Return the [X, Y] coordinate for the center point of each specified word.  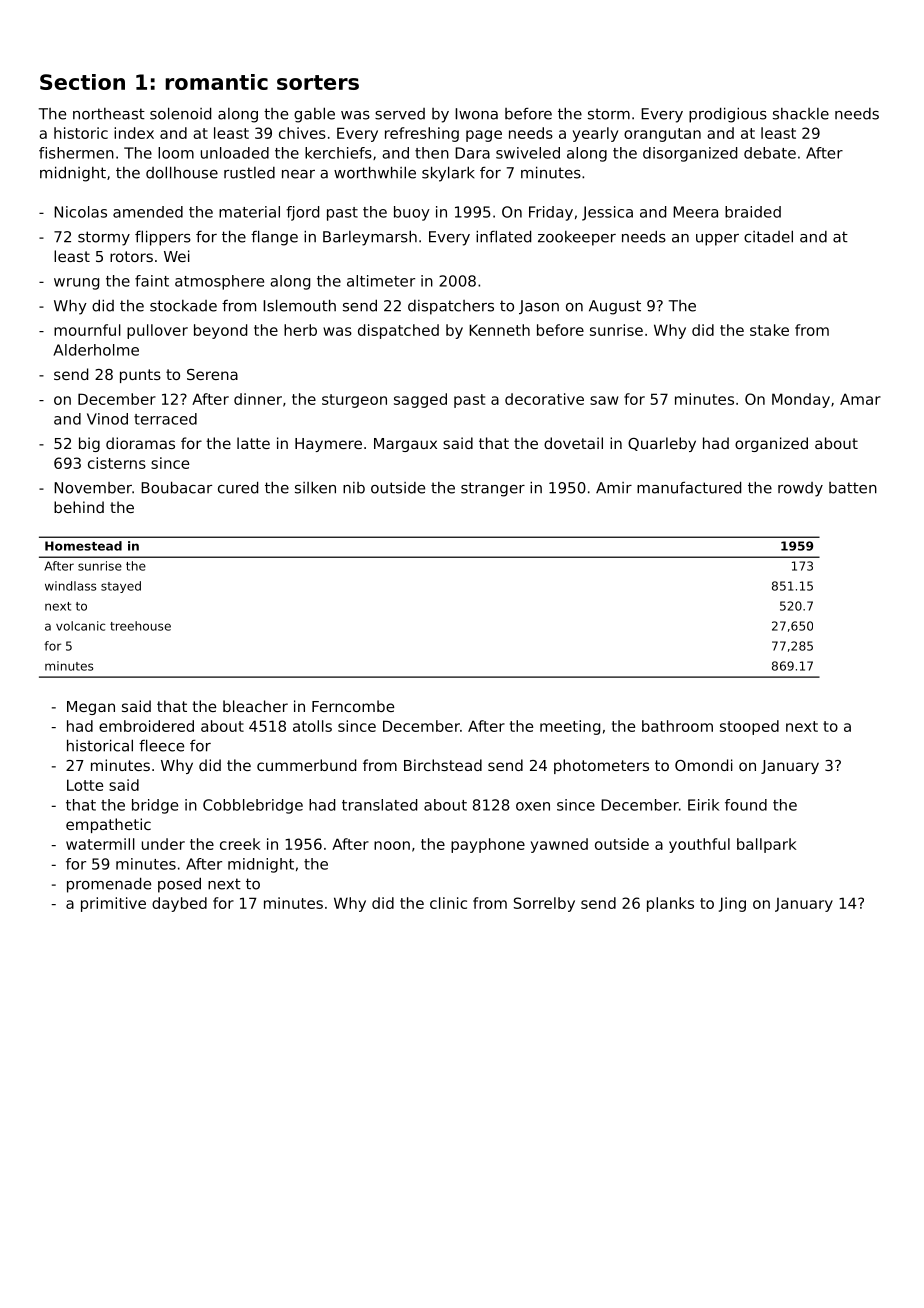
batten [853, 488]
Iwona [476, 114]
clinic [448, 903]
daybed [179, 904]
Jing [732, 904]
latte [253, 443]
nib [354, 488]
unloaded [235, 153]
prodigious [728, 115]
